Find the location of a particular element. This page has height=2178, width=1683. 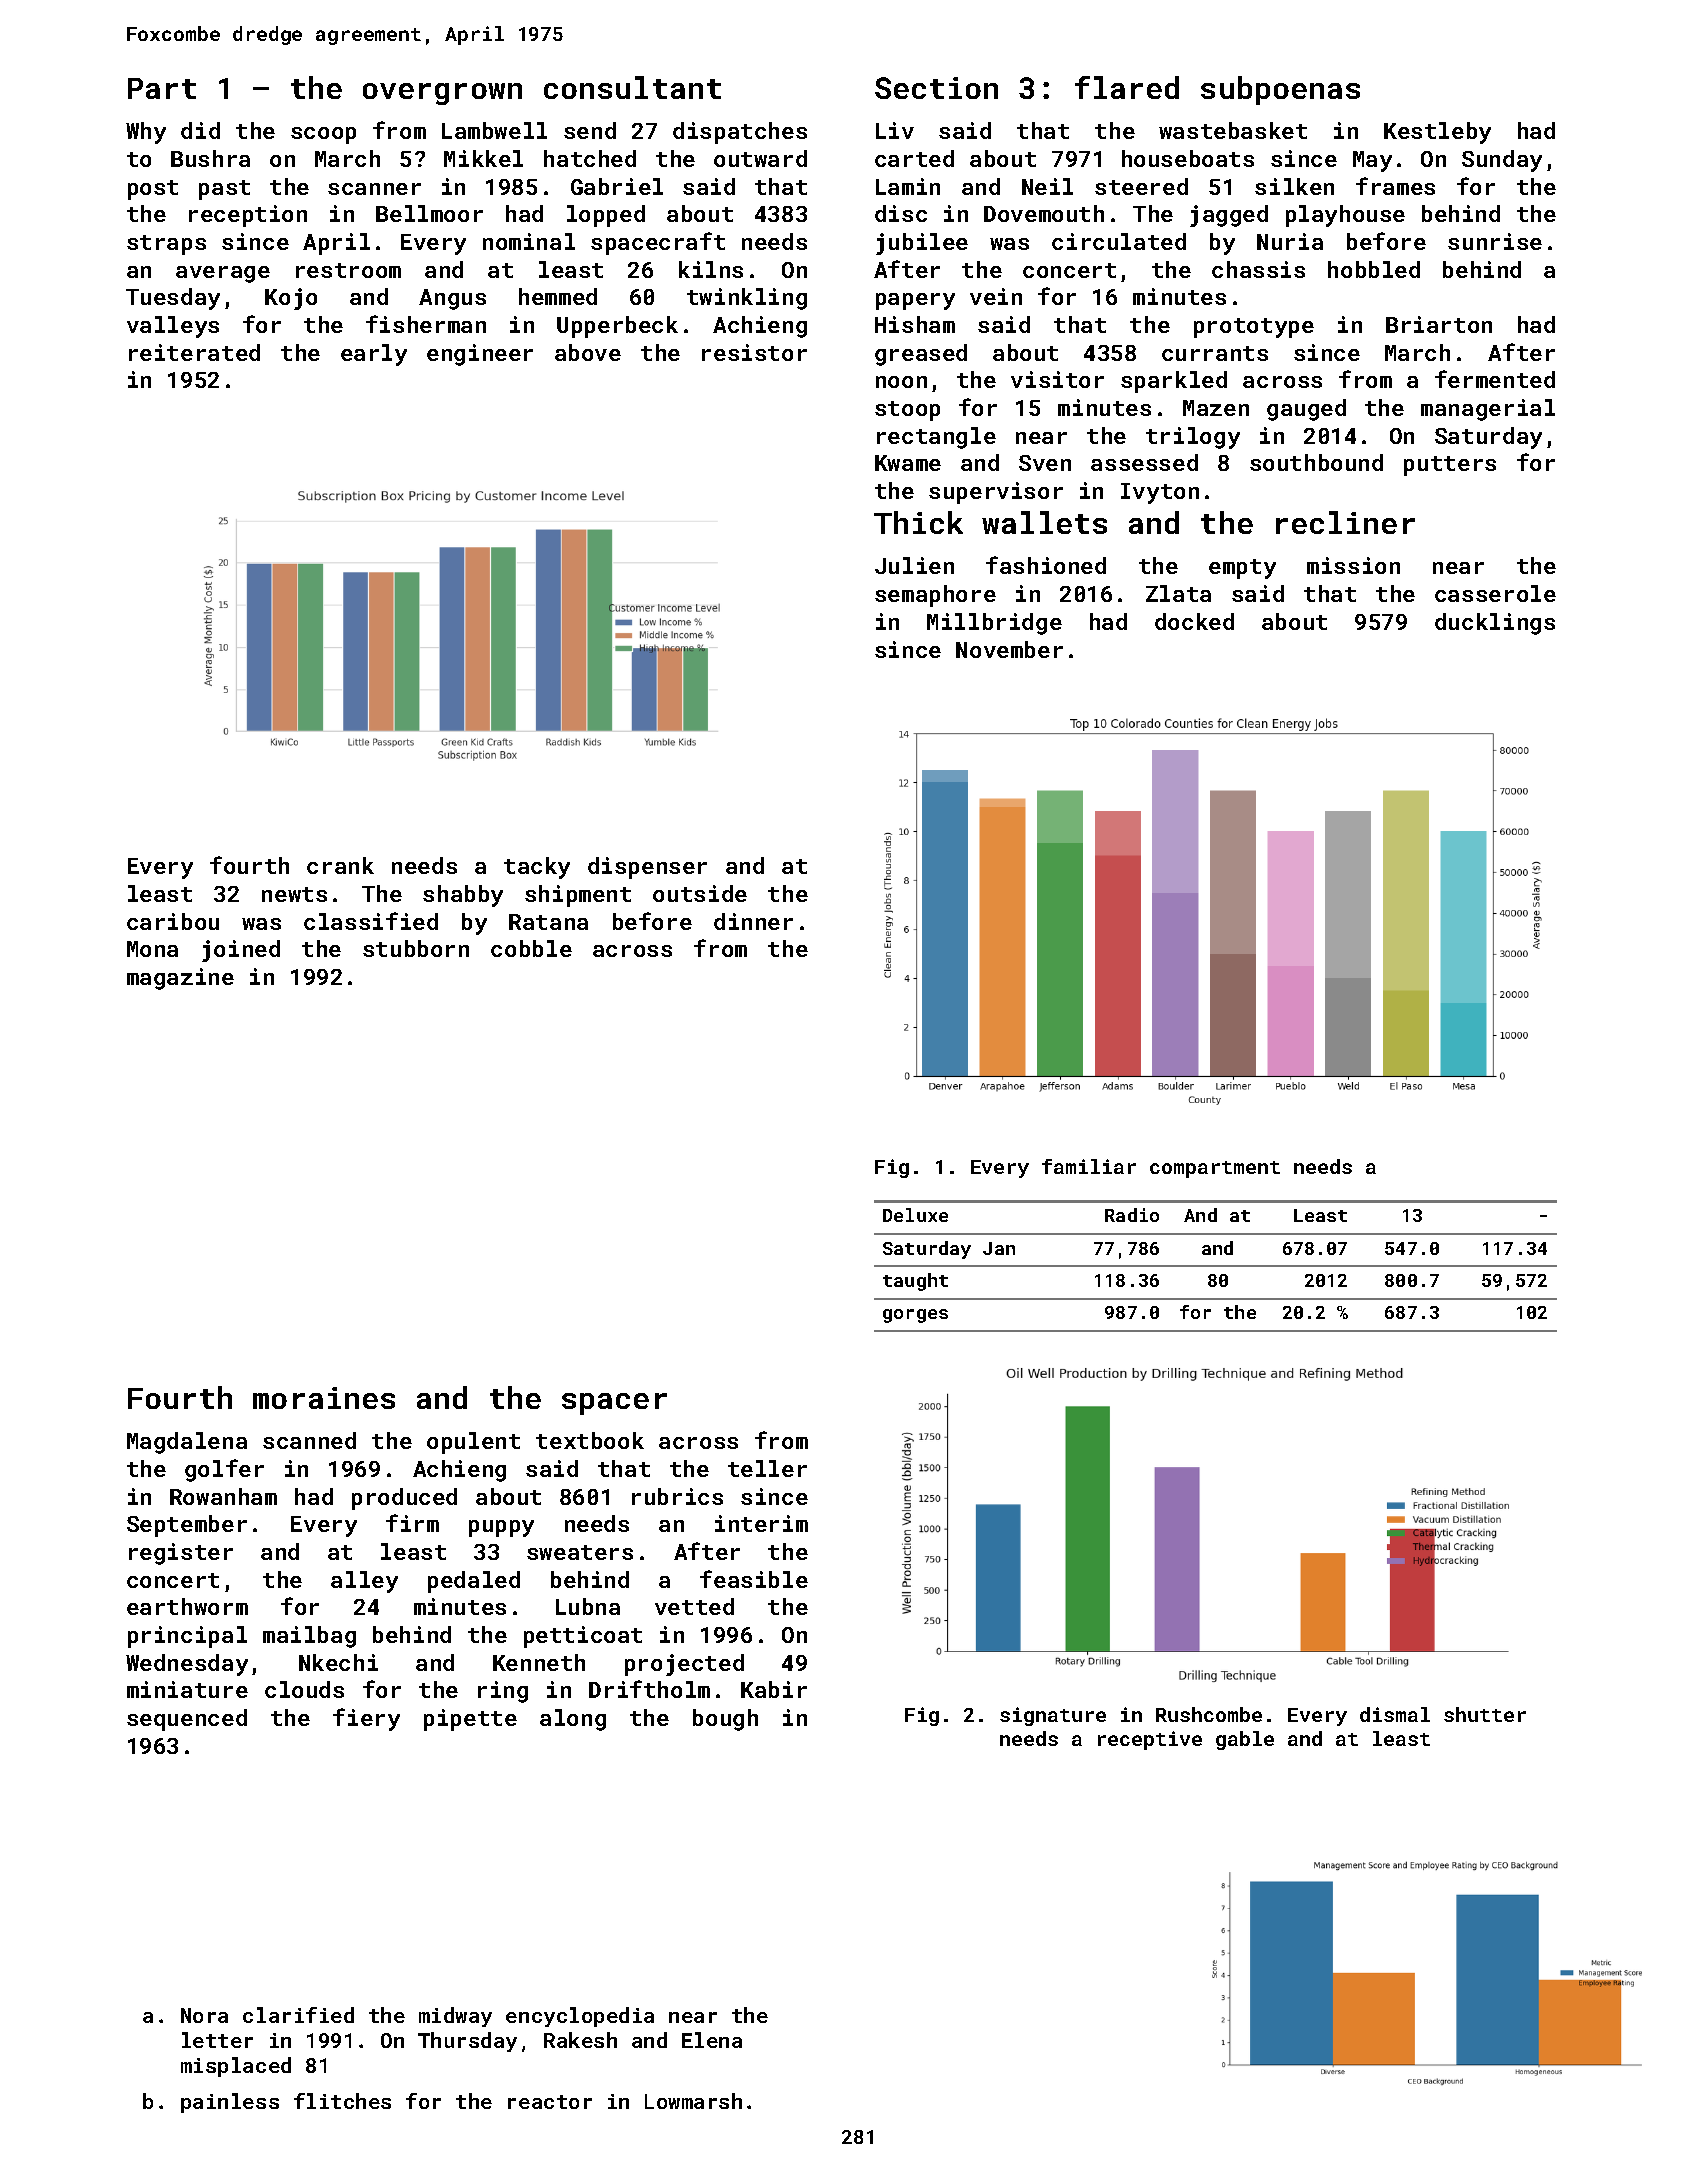

painless is located at coordinates (230, 2103).
